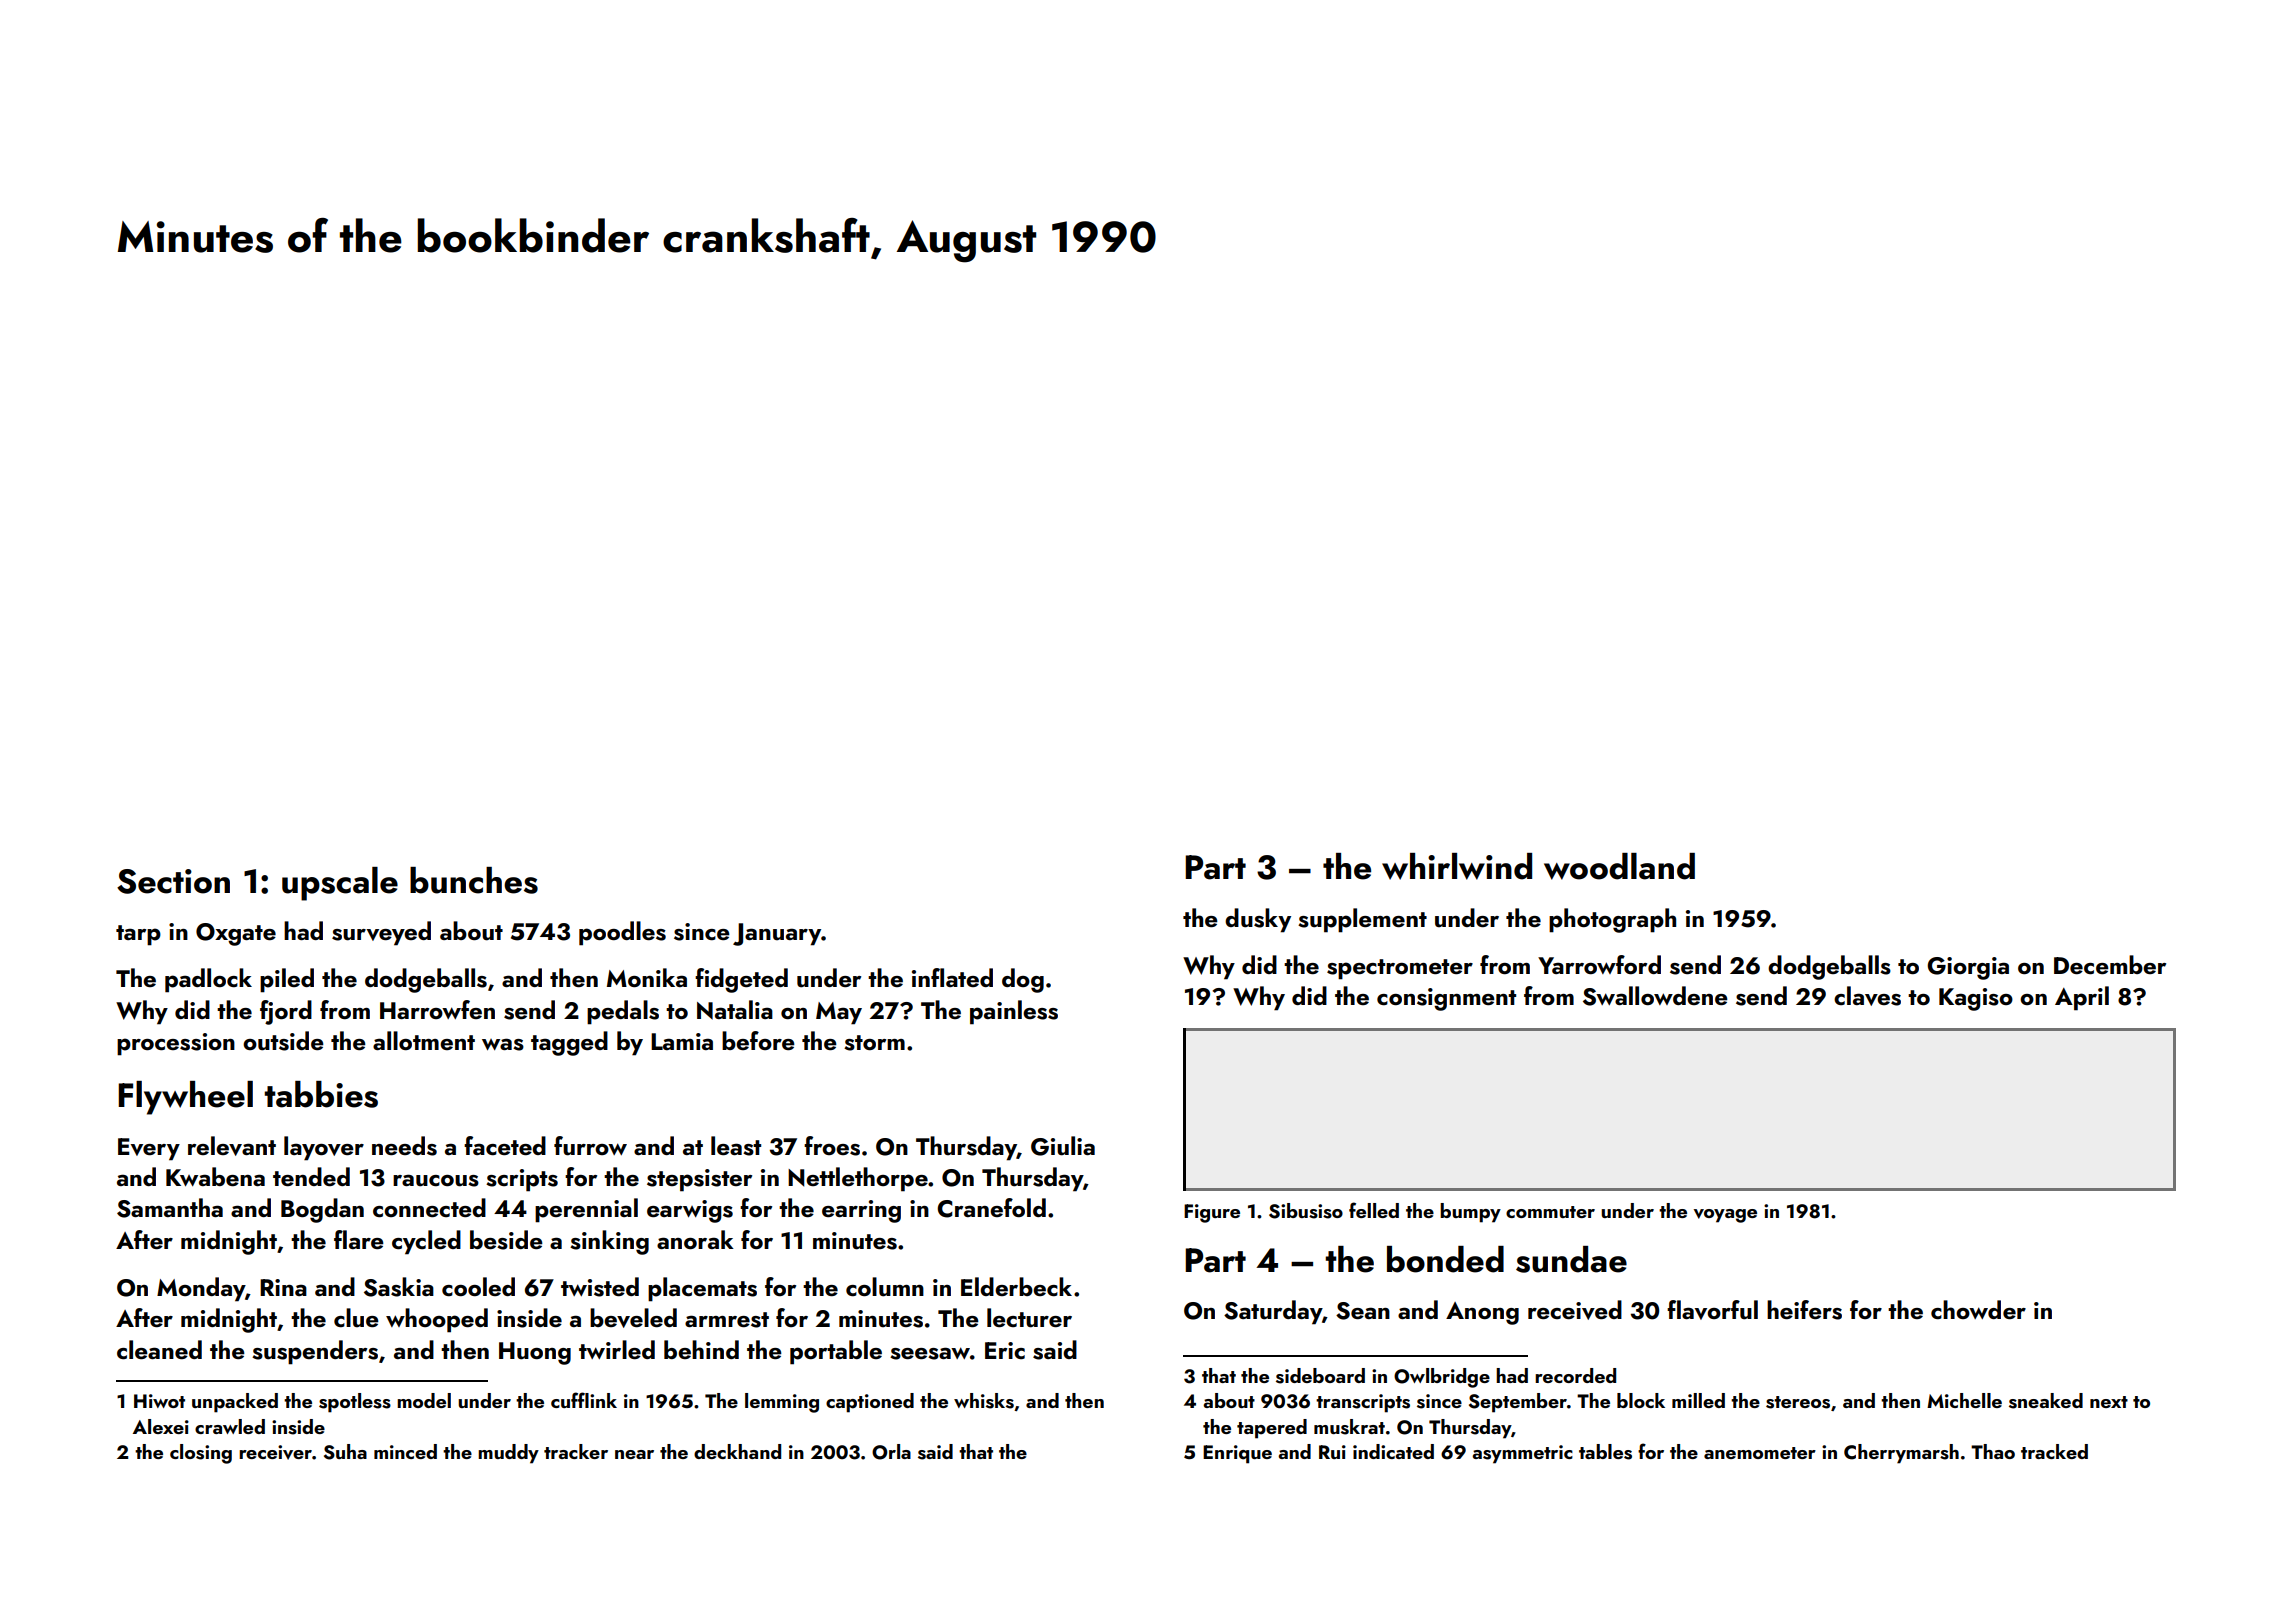 This page has width=2292, height=1620. What do you see at coordinates (173, 881) in the page?
I see `Section` at bounding box center [173, 881].
